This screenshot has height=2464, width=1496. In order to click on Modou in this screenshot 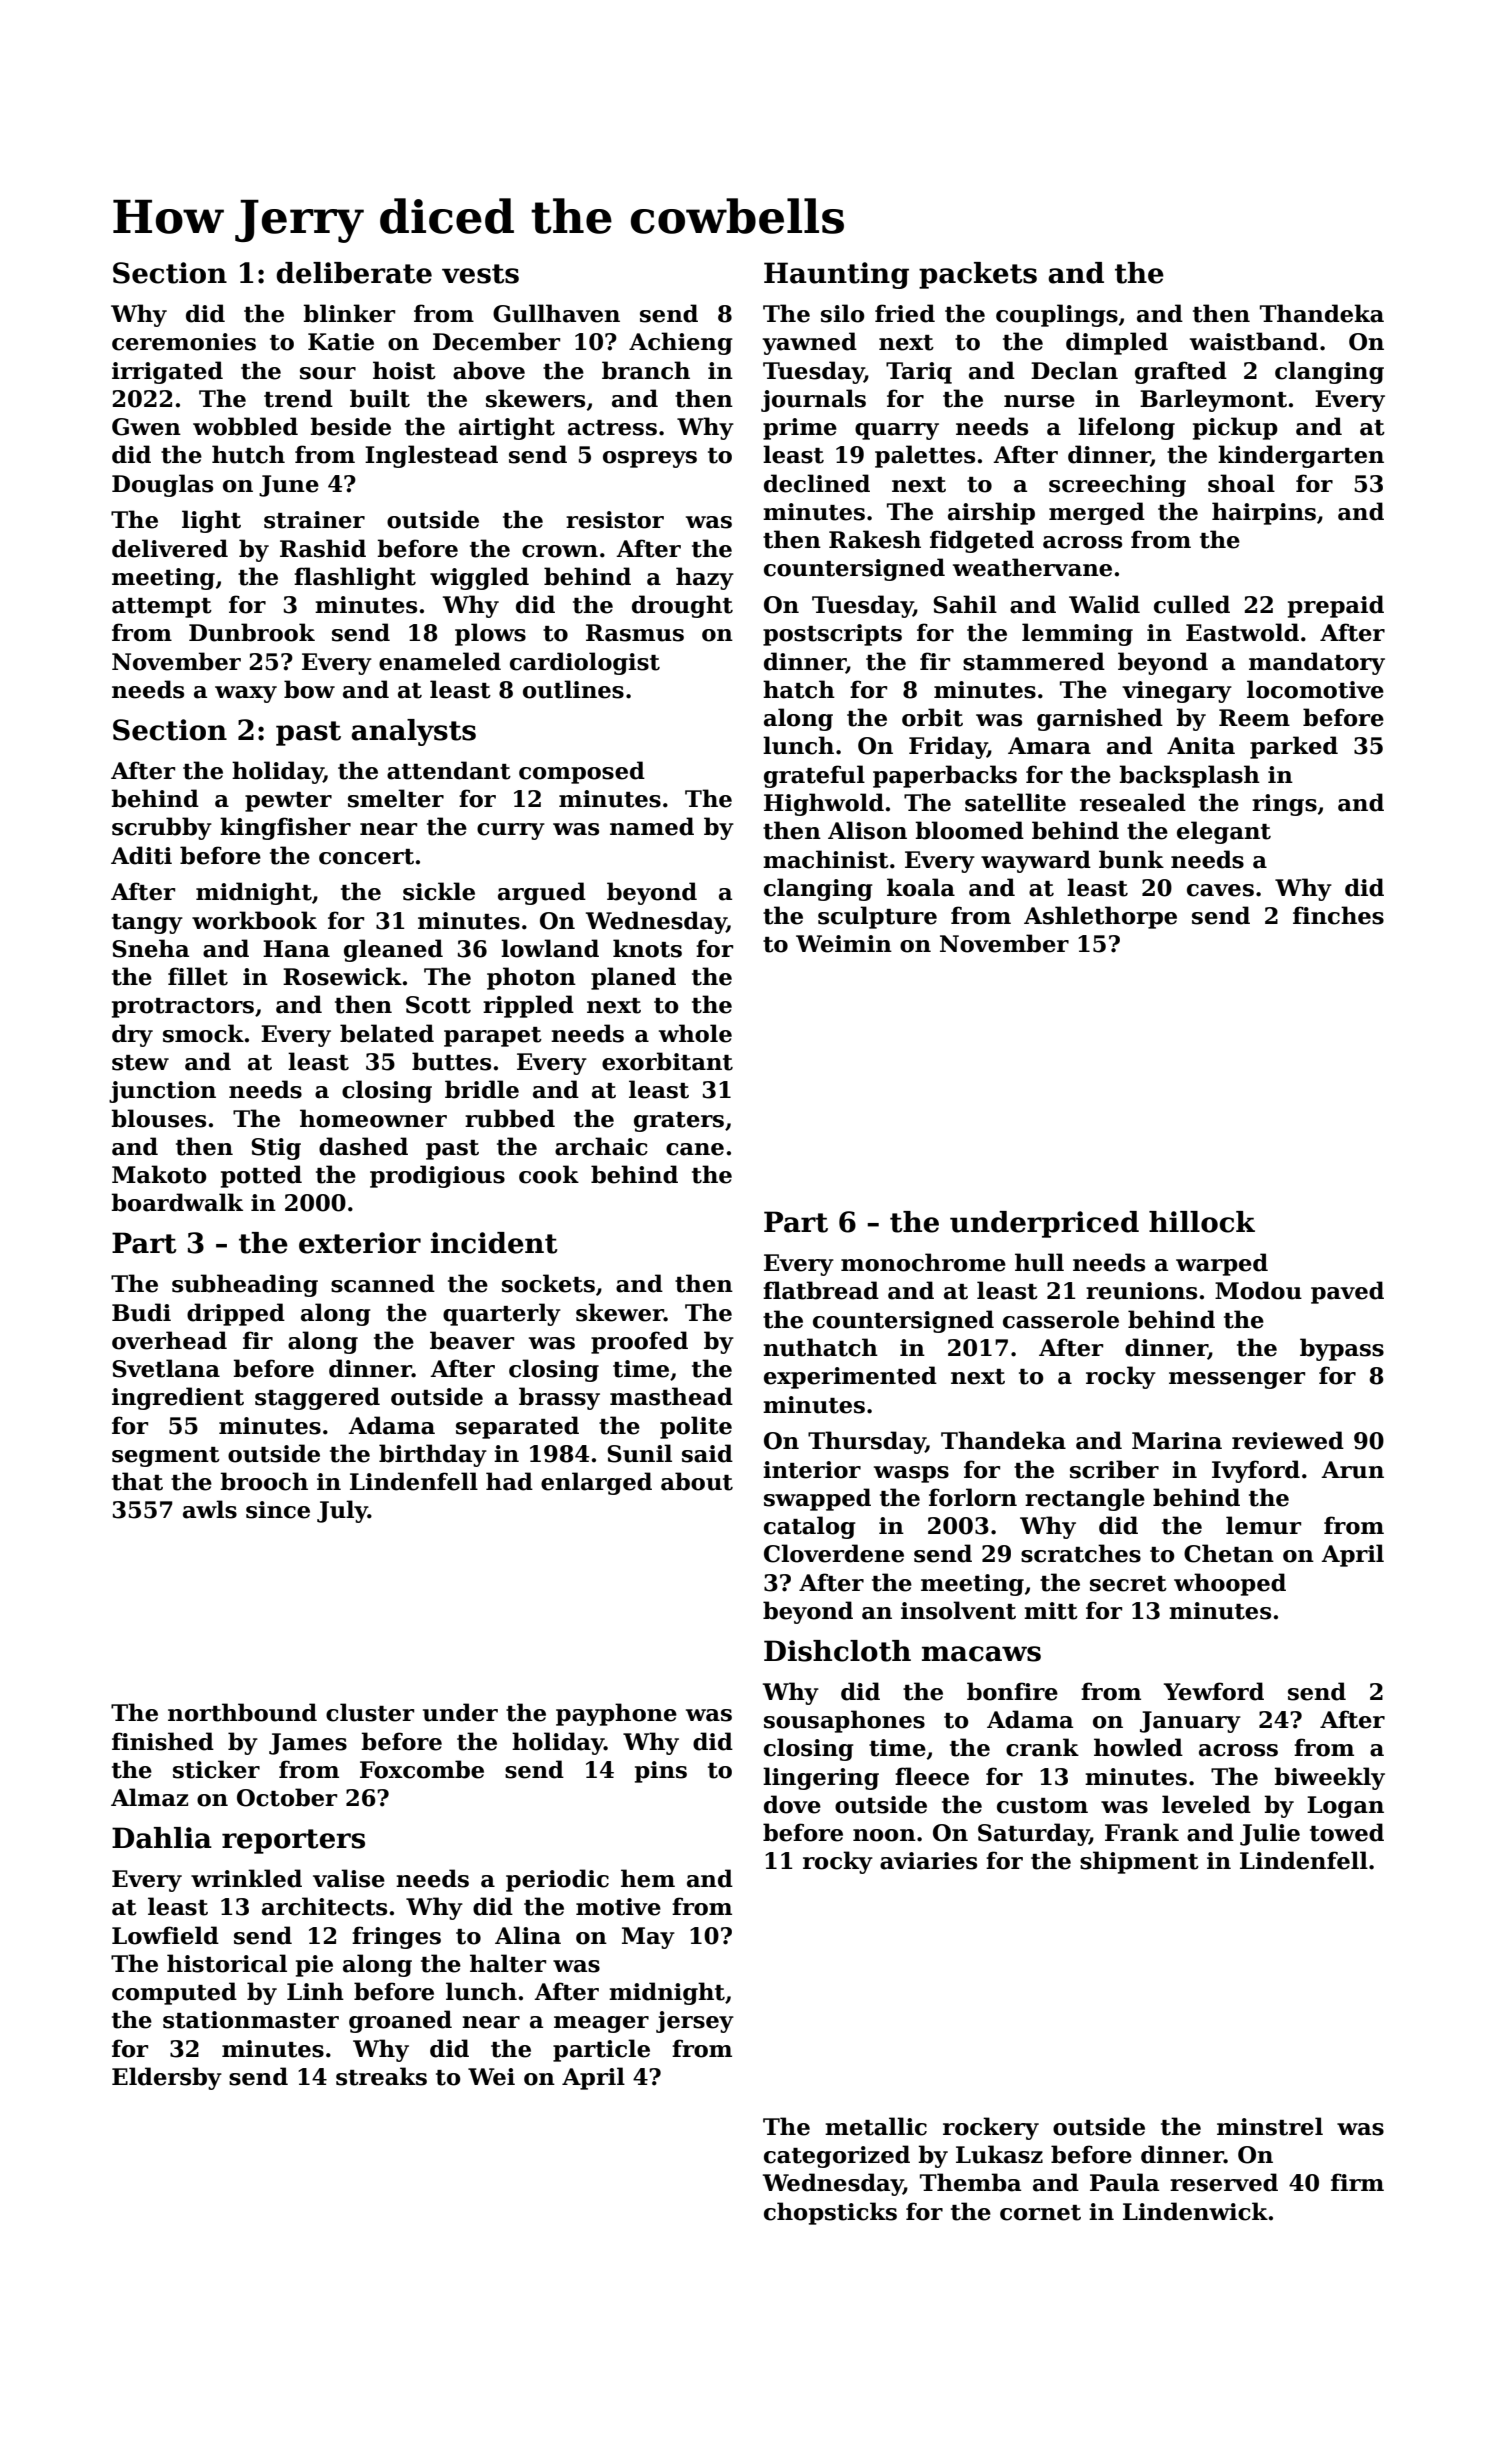, I will do `click(1258, 1290)`.
